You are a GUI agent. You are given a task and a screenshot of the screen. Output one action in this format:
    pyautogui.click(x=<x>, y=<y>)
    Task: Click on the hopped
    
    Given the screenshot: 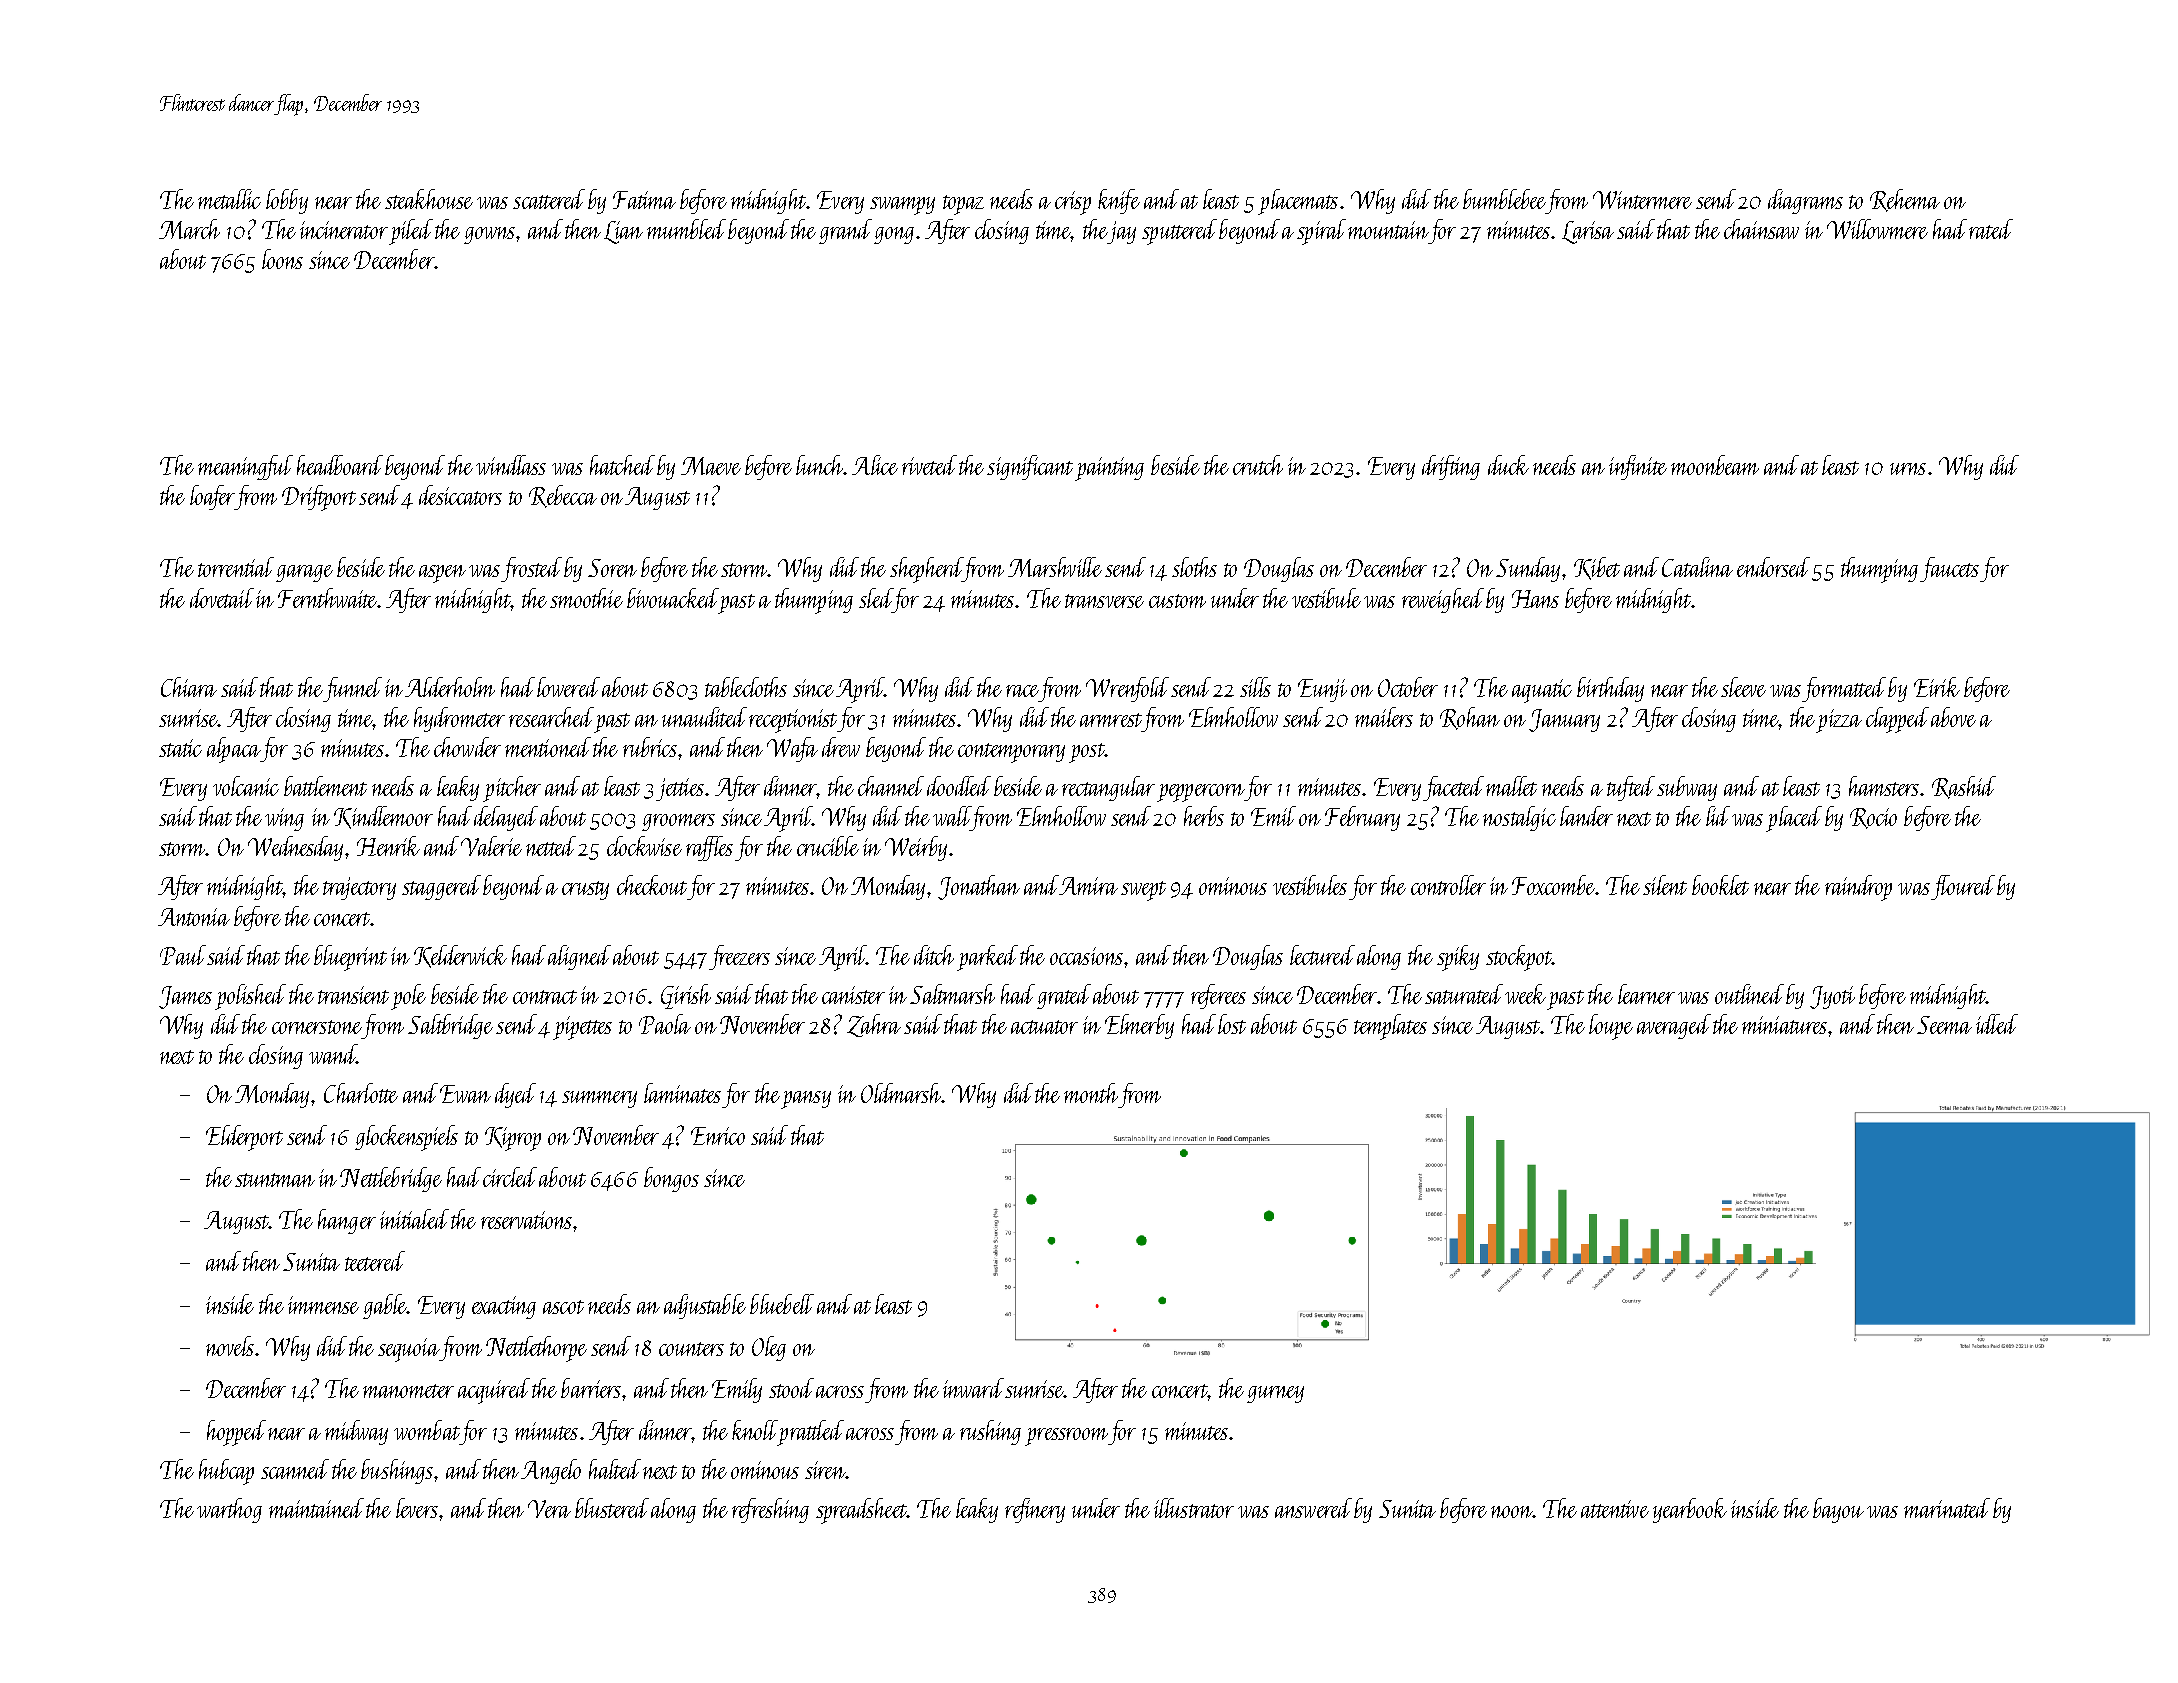 What is the action you would take?
    pyautogui.click(x=236, y=1433)
